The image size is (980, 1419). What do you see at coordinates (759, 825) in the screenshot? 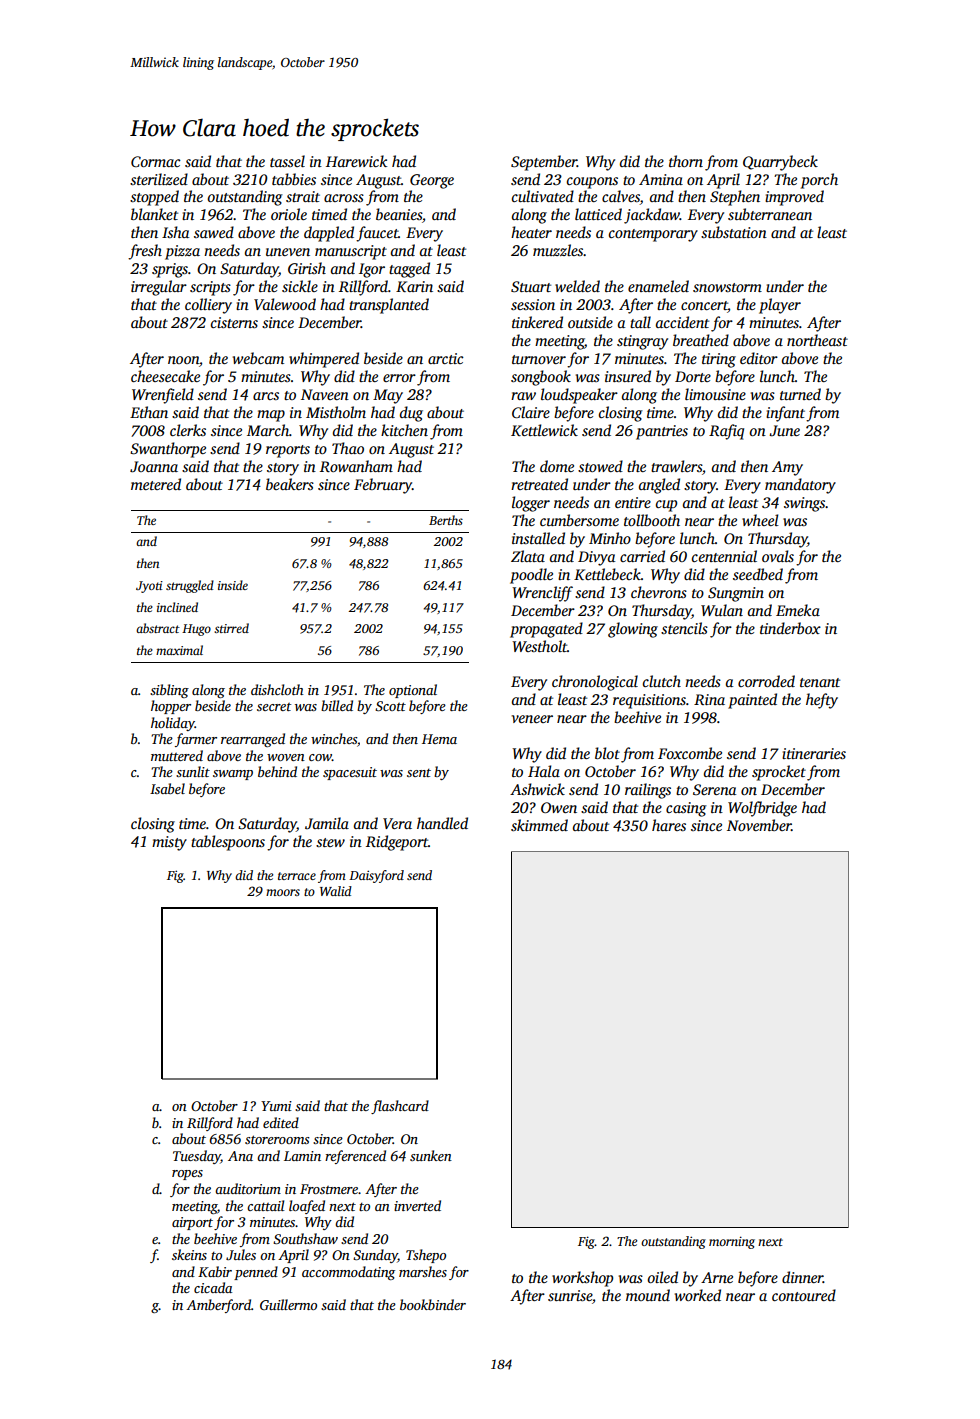
I see `November` at bounding box center [759, 825].
